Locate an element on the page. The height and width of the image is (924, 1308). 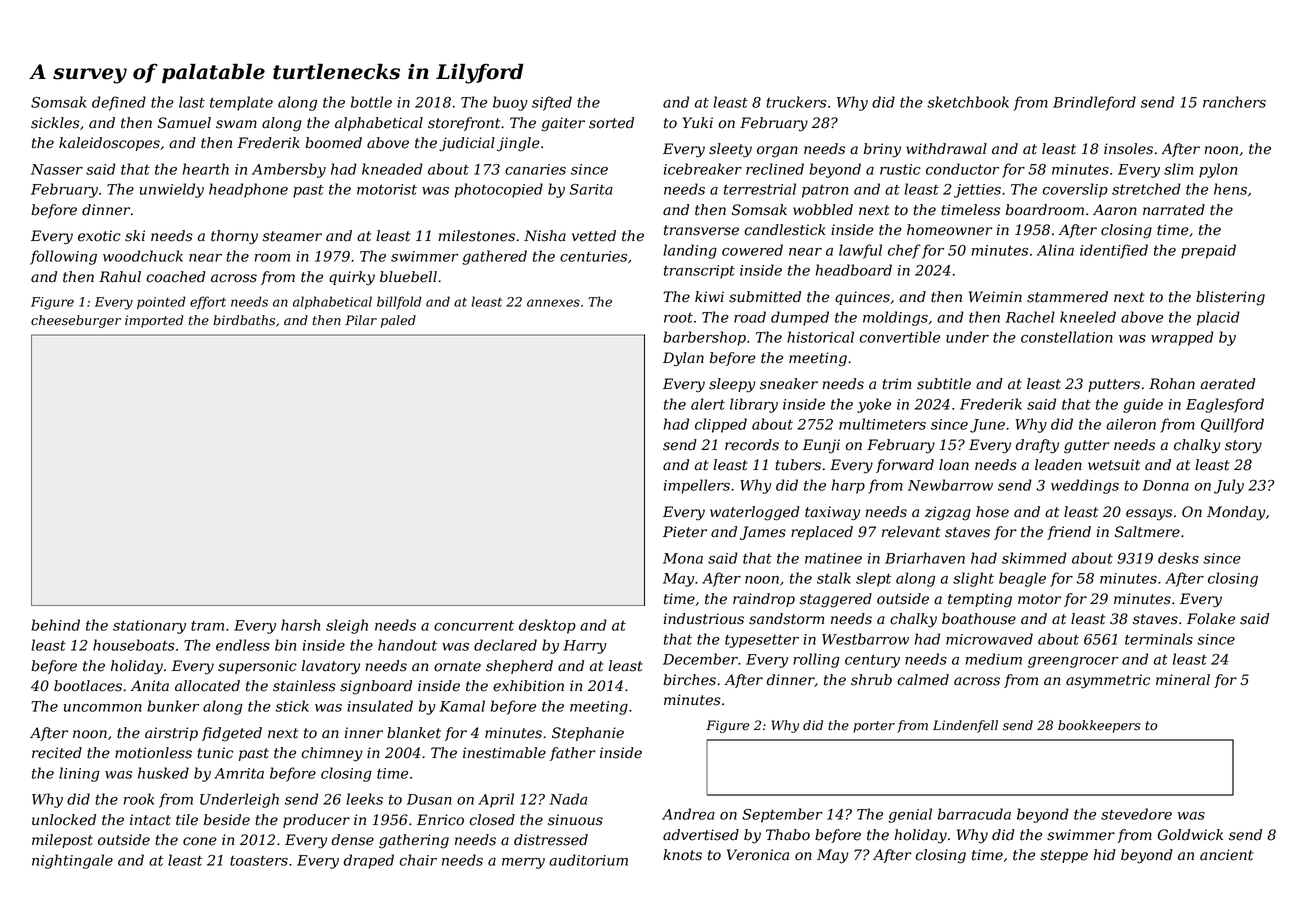
steppe is located at coordinates (1064, 856).
